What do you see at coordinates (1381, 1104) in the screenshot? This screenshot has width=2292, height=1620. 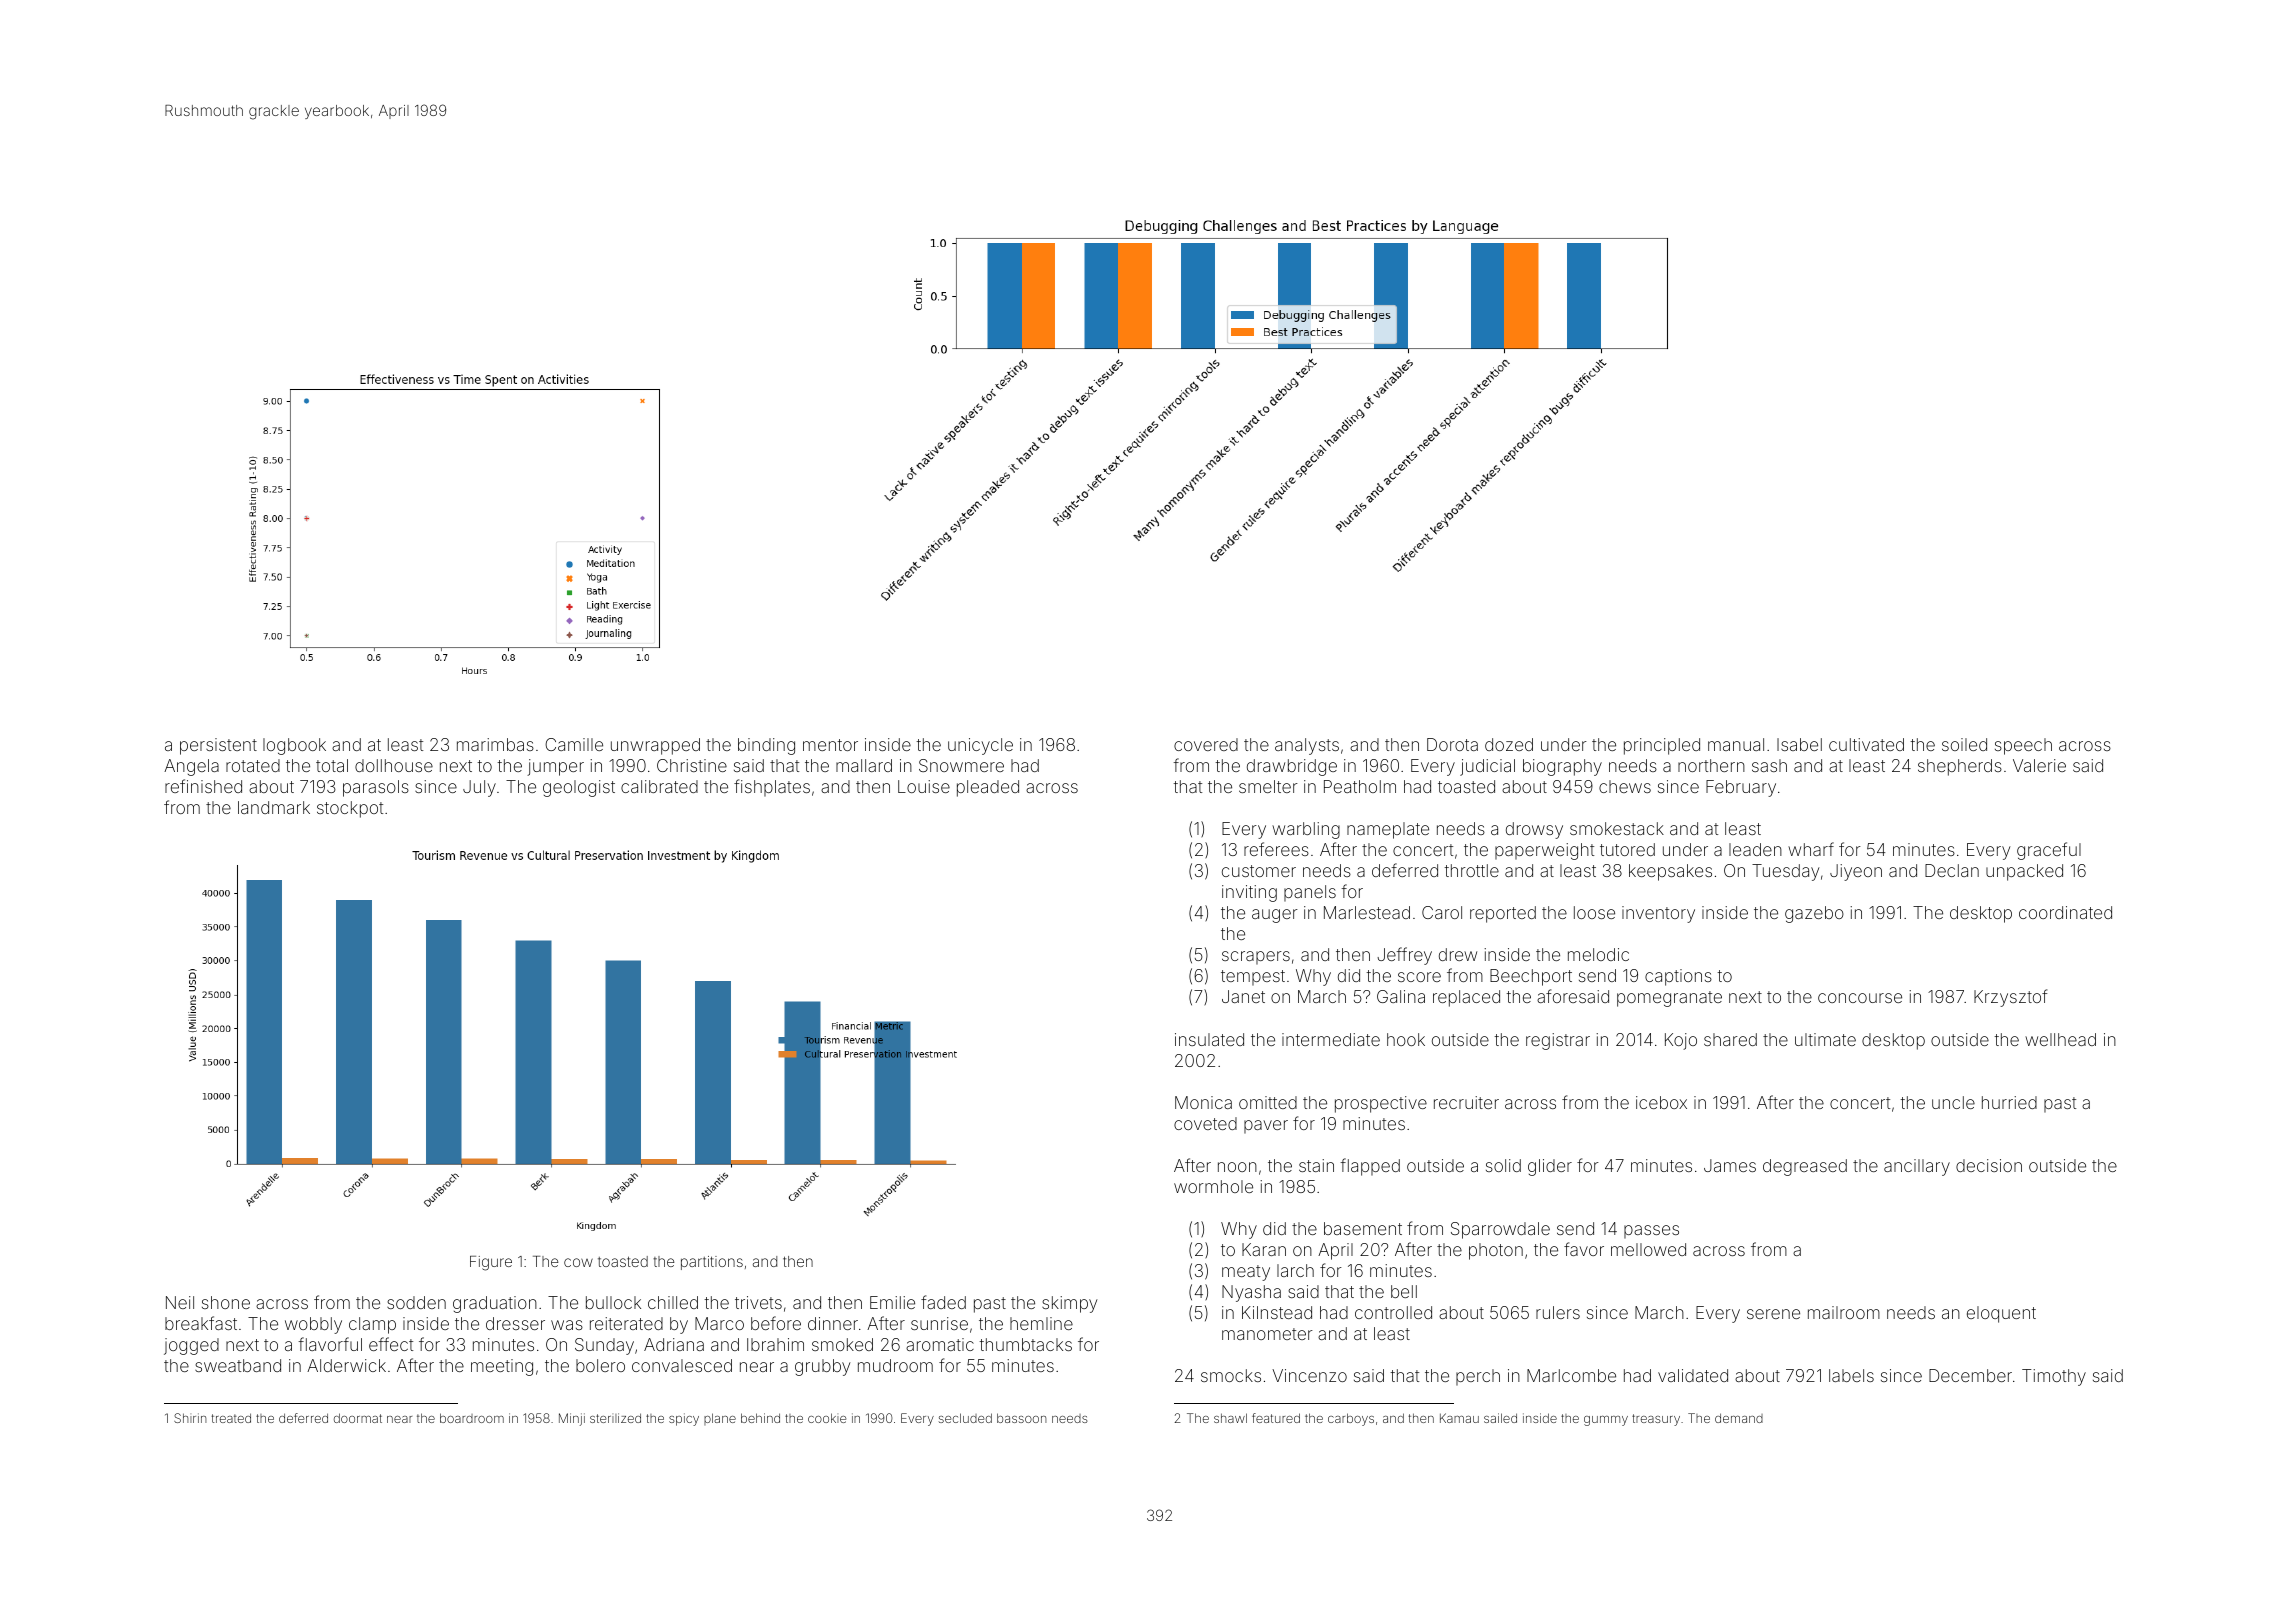 I see `prospective` at bounding box center [1381, 1104].
